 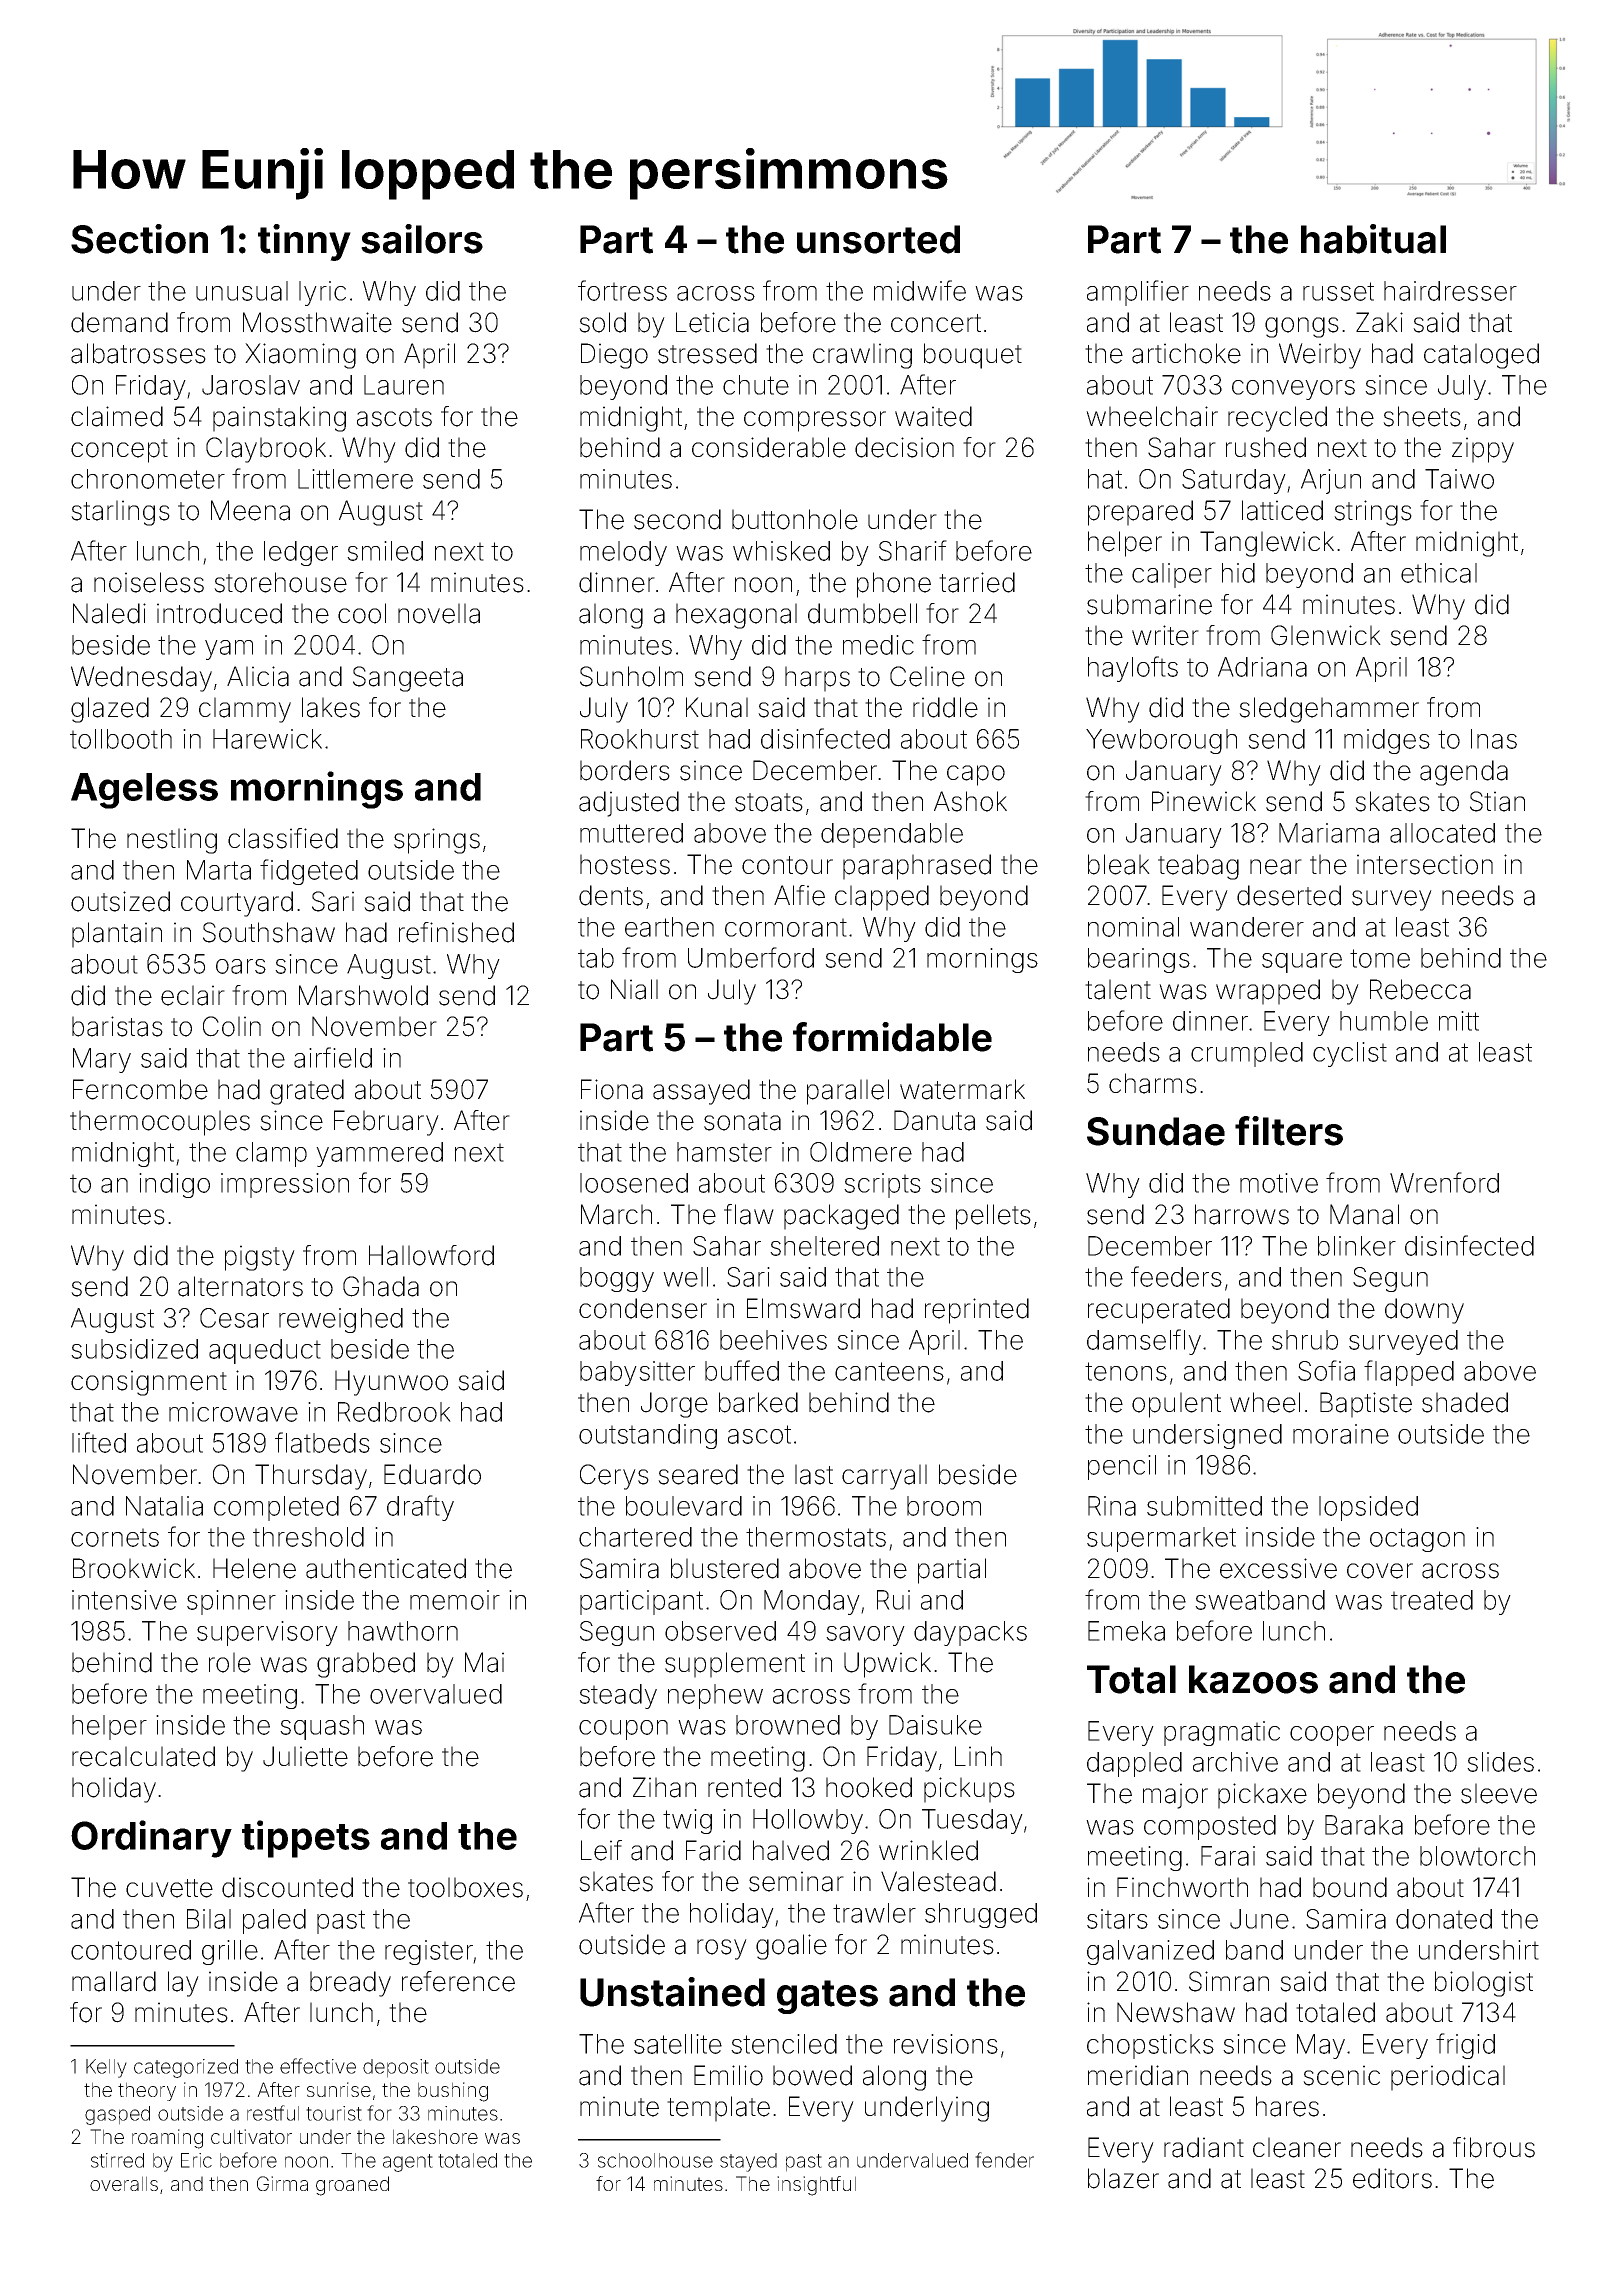 What do you see at coordinates (1500, 1762) in the screenshot?
I see `slides` at bounding box center [1500, 1762].
